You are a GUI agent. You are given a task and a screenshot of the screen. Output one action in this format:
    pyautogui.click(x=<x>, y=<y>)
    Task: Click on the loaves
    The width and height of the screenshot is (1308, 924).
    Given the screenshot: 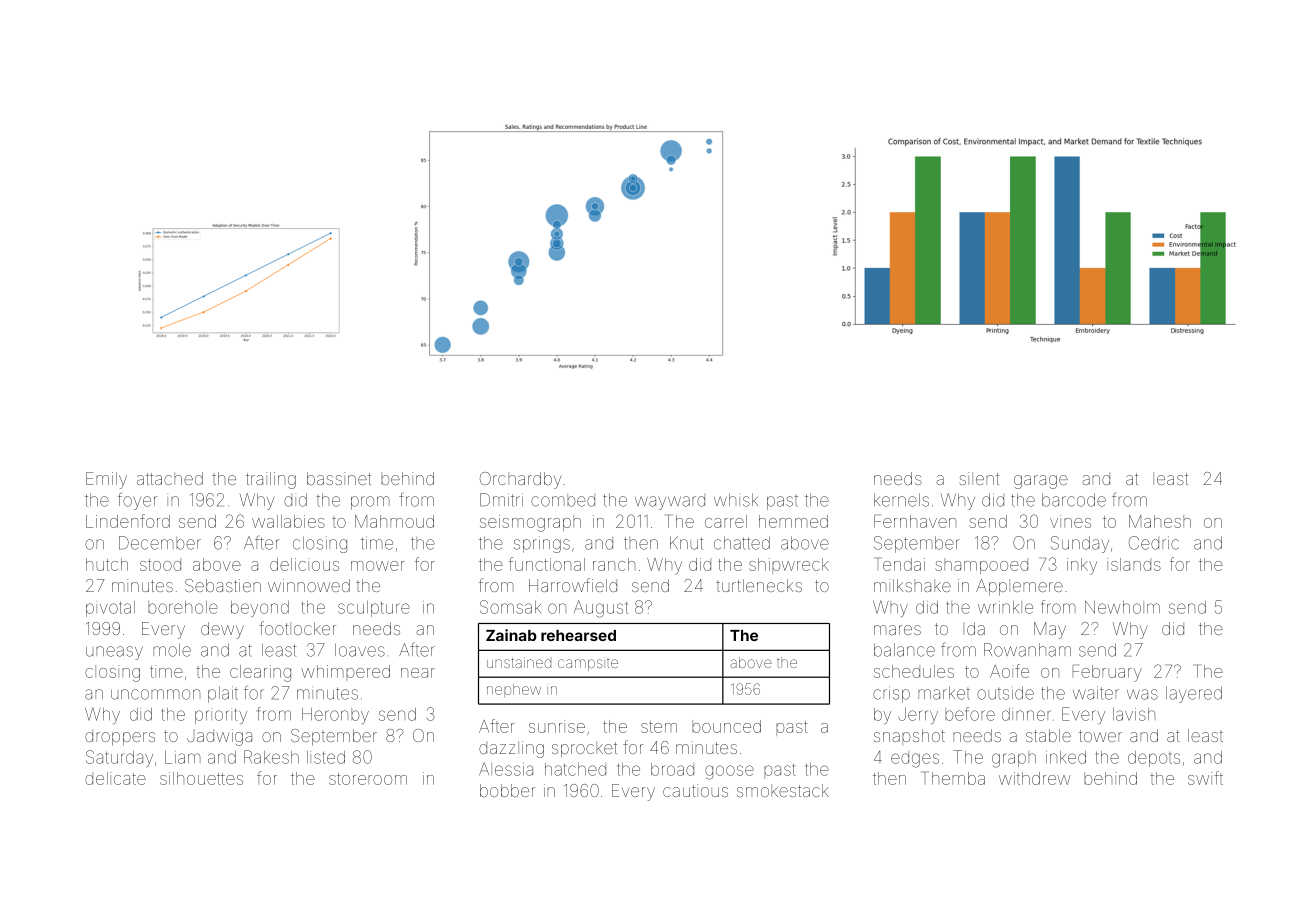 What is the action you would take?
    pyautogui.click(x=360, y=650)
